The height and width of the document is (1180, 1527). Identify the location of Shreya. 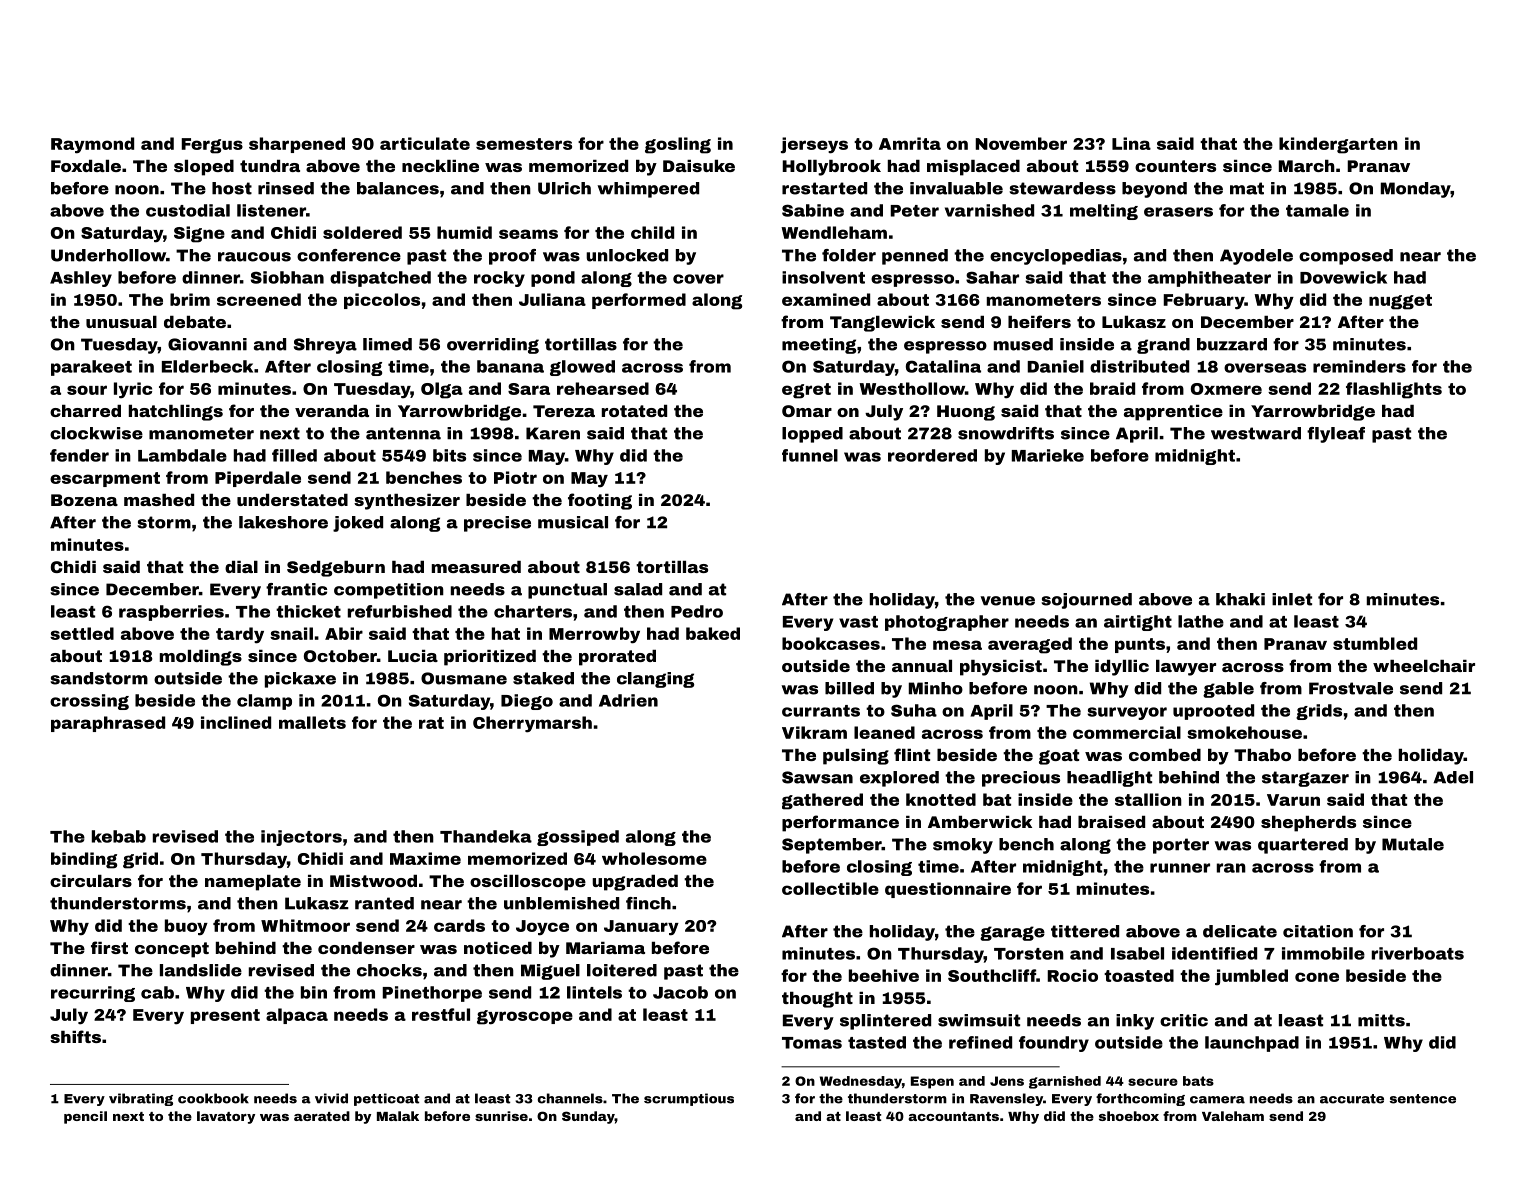
(325, 346).
